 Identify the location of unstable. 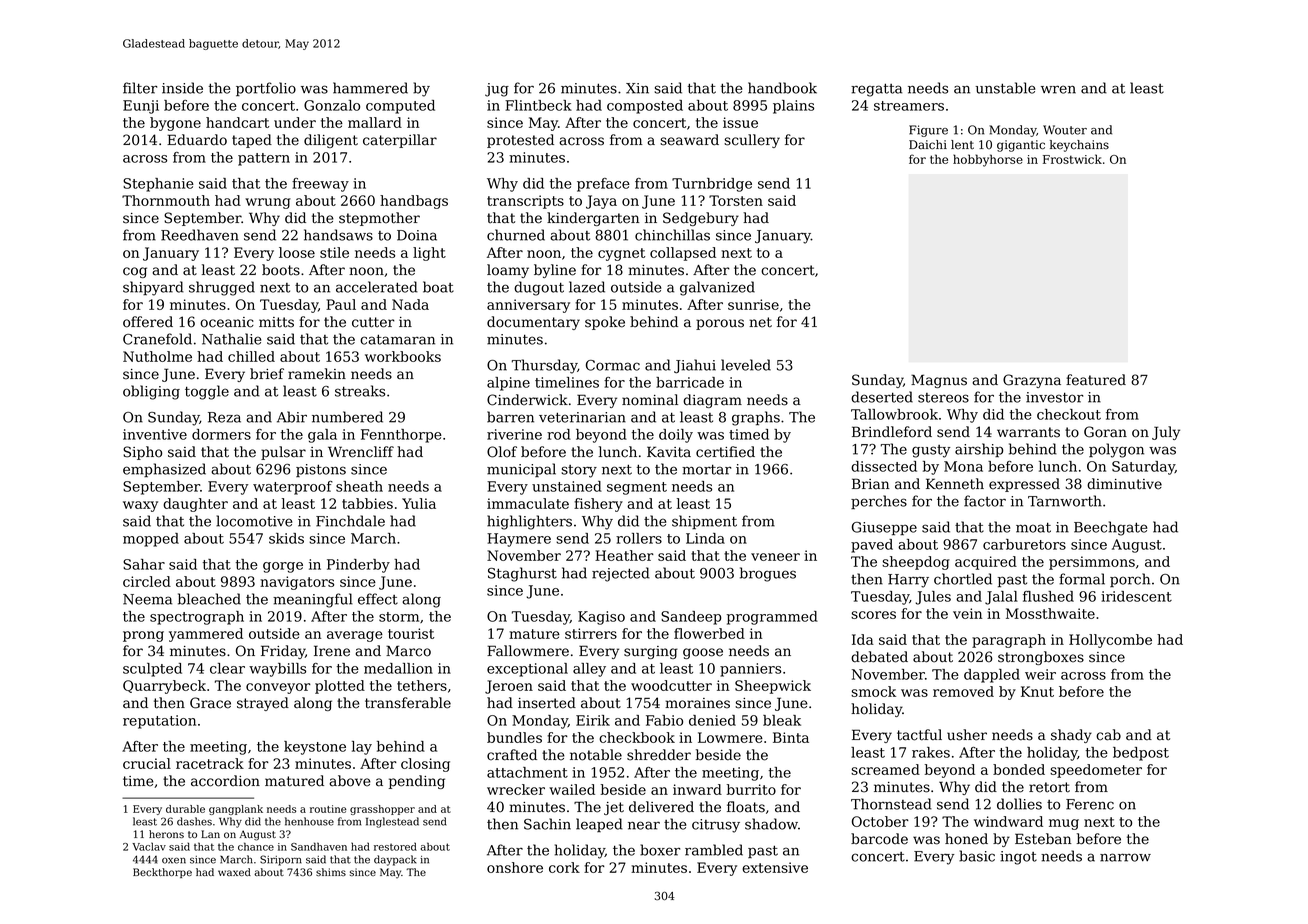
(1005, 88).
